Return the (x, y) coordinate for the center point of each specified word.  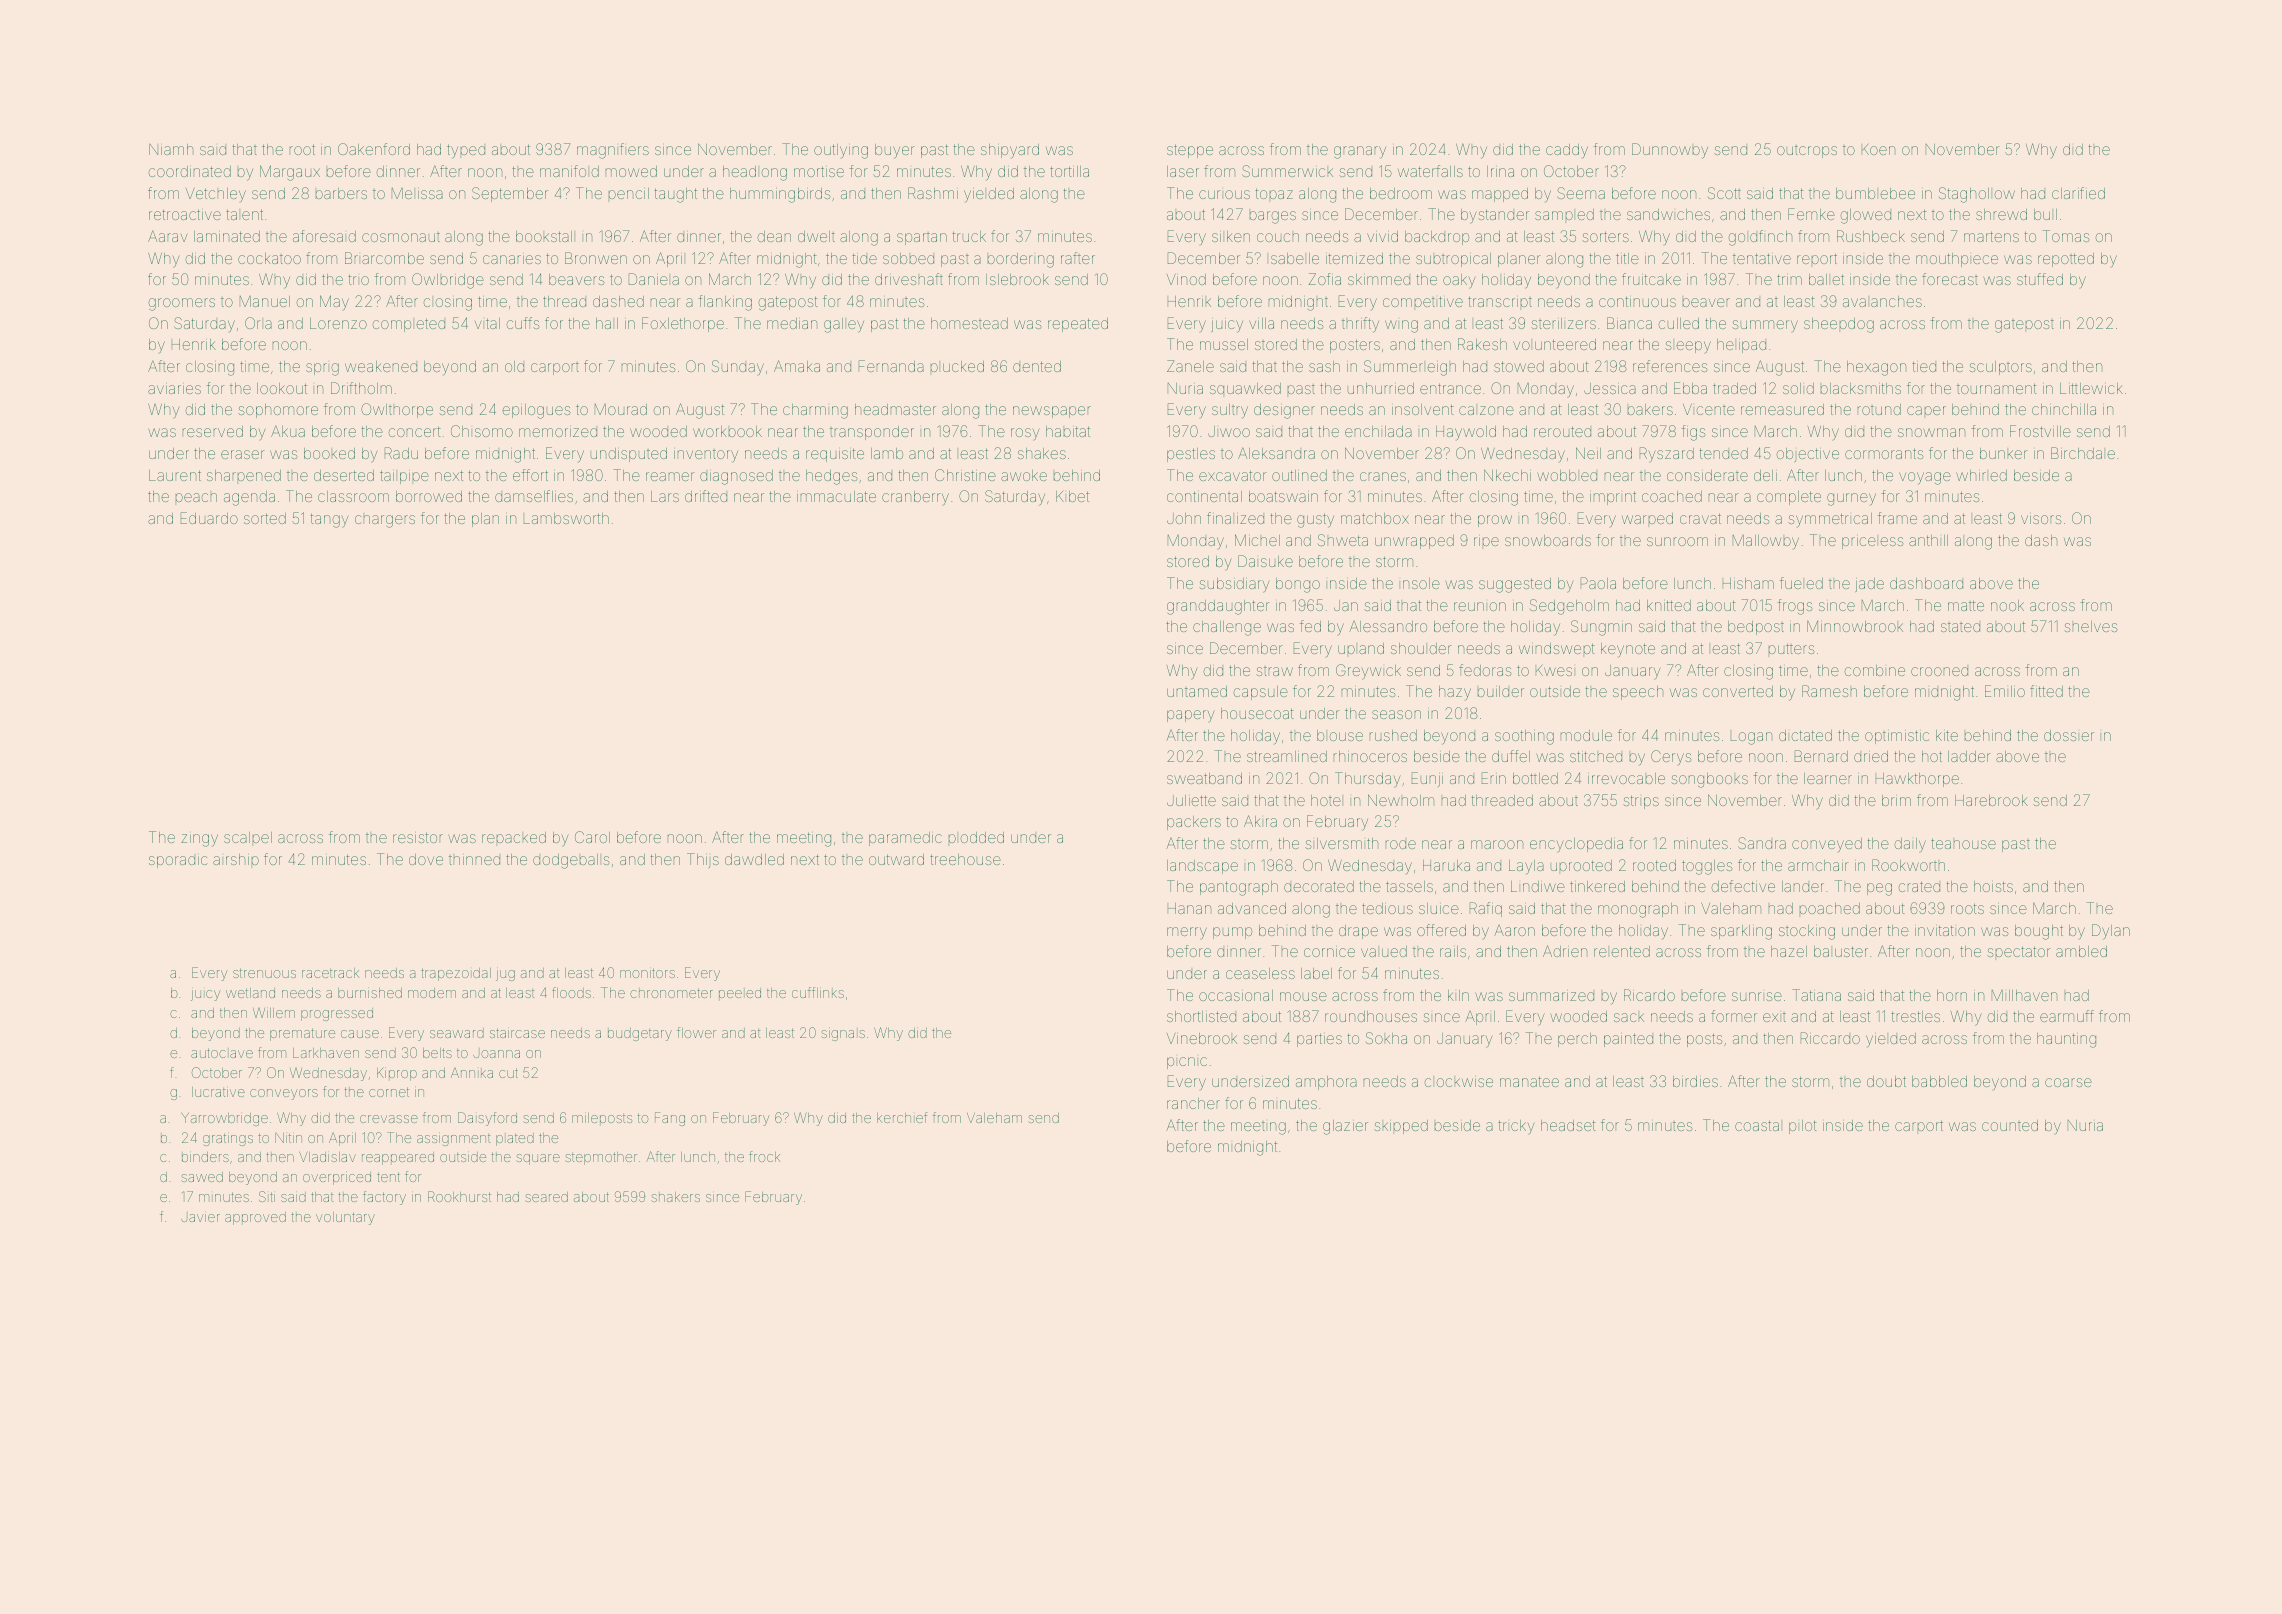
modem (432, 993)
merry (1187, 933)
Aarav (167, 236)
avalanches (1882, 301)
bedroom (1401, 193)
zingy (199, 840)
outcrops (1807, 152)
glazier (1345, 1127)
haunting (2066, 1040)
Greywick (1368, 672)
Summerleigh (1410, 368)
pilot (1803, 1127)
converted (1738, 691)
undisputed (629, 455)
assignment (453, 1140)
